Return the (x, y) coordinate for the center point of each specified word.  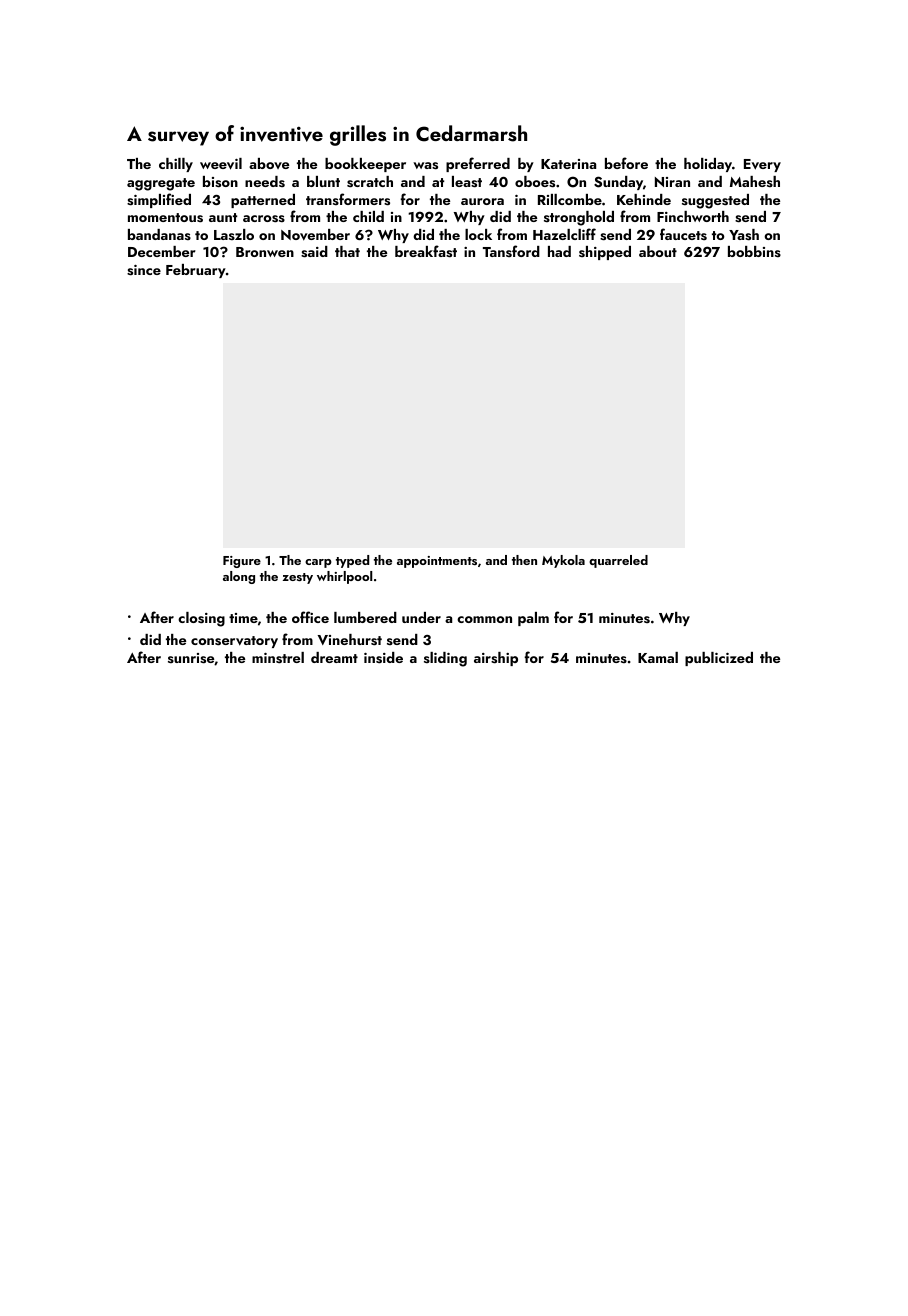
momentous (165, 218)
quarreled (618, 561)
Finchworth (693, 216)
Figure (242, 562)
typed (352, 561)
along (239, 577)
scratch (370, 182)
